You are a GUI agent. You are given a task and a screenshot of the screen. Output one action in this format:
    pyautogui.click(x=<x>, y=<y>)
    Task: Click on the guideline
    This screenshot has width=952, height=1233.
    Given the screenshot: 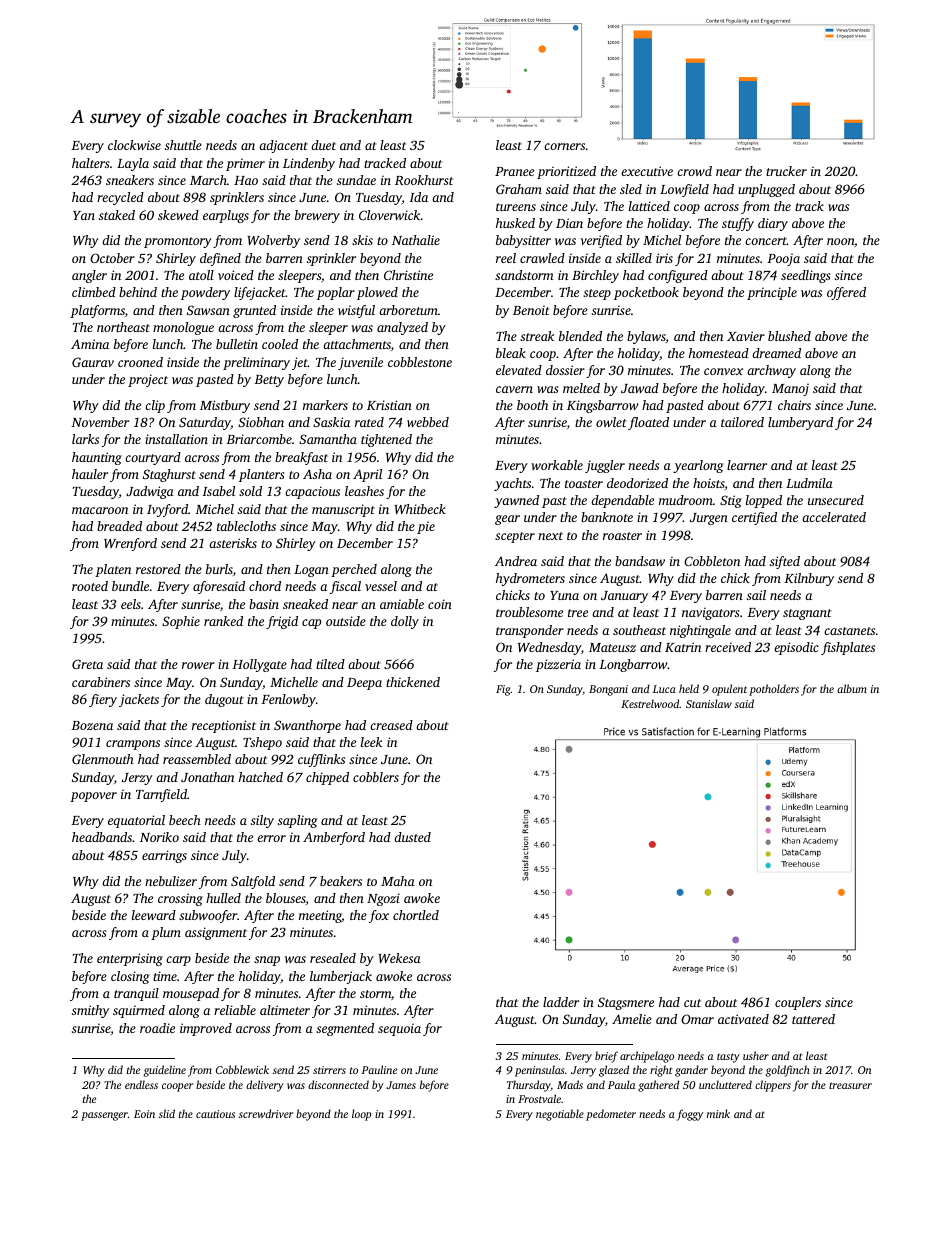 What is the action you would take?
    pyautogui.click(x=165, y=1071)
